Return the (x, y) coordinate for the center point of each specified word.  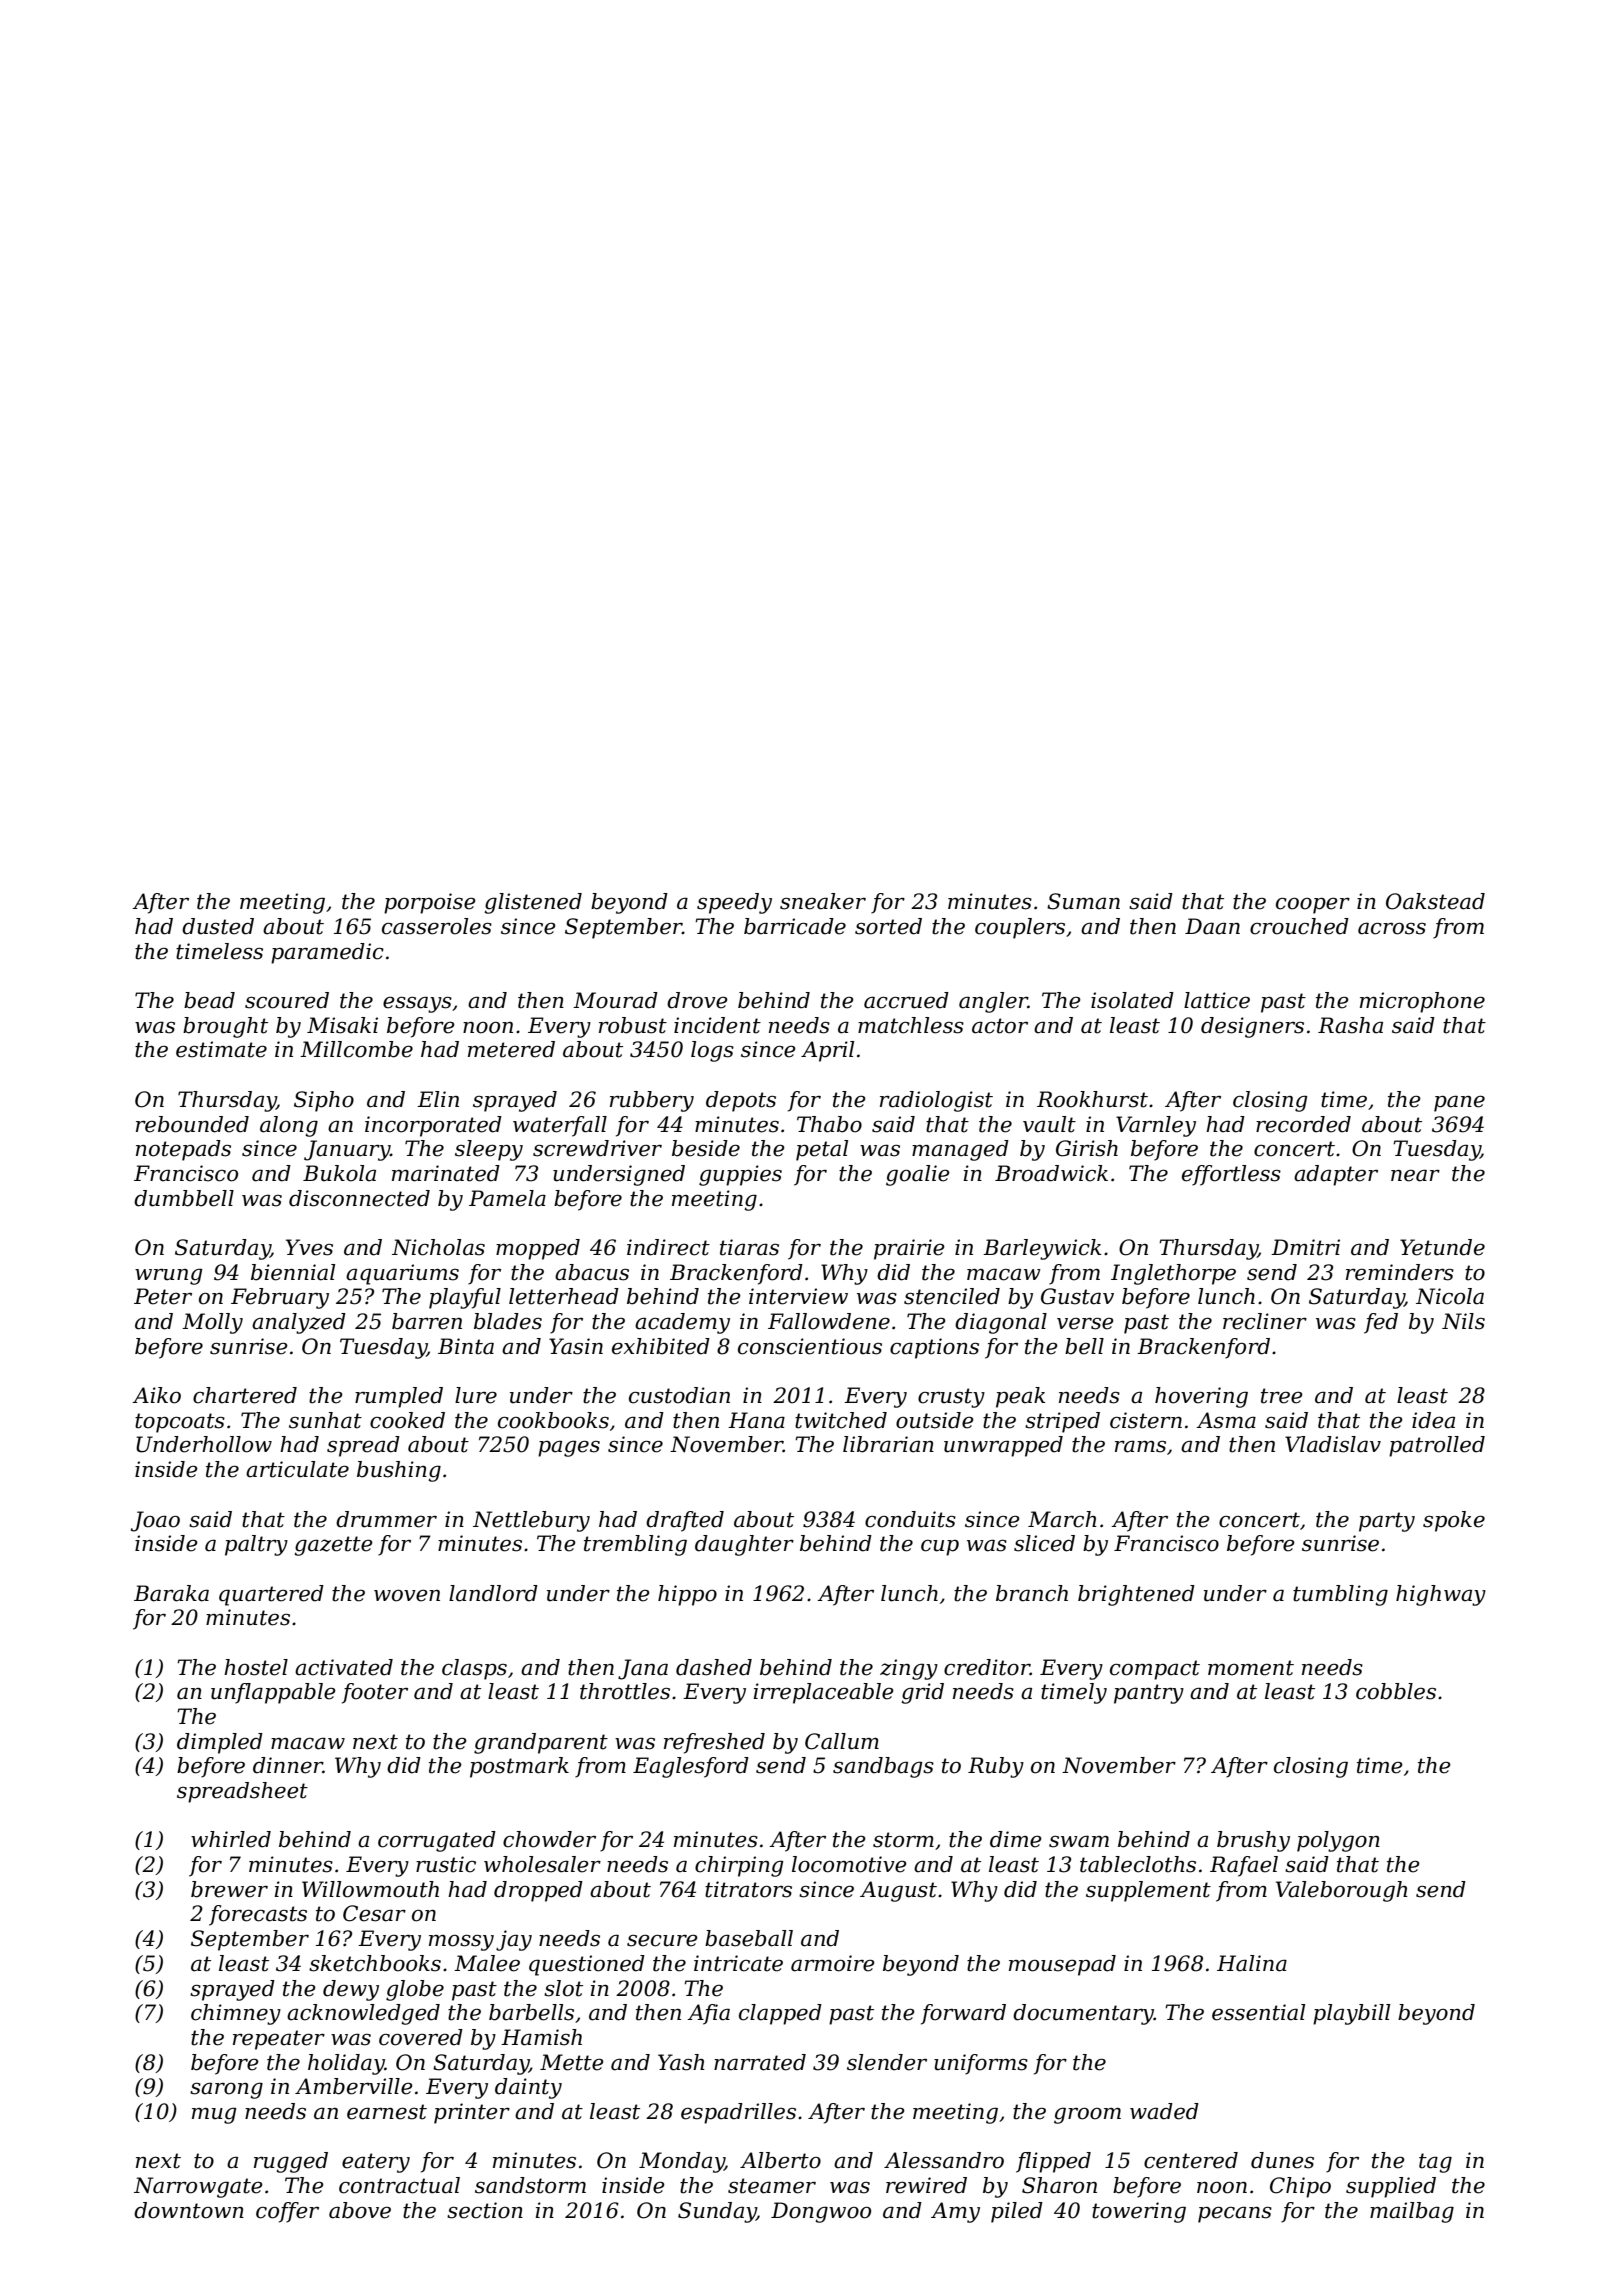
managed (960, 1150)
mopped (538, 1249)
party (1387, 1522)
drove (697, 1000)
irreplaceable (823, 1693)
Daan (1212, 926)
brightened (1136, 1595)
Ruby (996, 1767)
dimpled (220, 1743)
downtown (189, 2210)
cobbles (1396, 1691)
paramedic (327, 953)
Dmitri (1305, 1247)
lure (476, 1395)
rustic (446, 1864)
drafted (685, 1521)
